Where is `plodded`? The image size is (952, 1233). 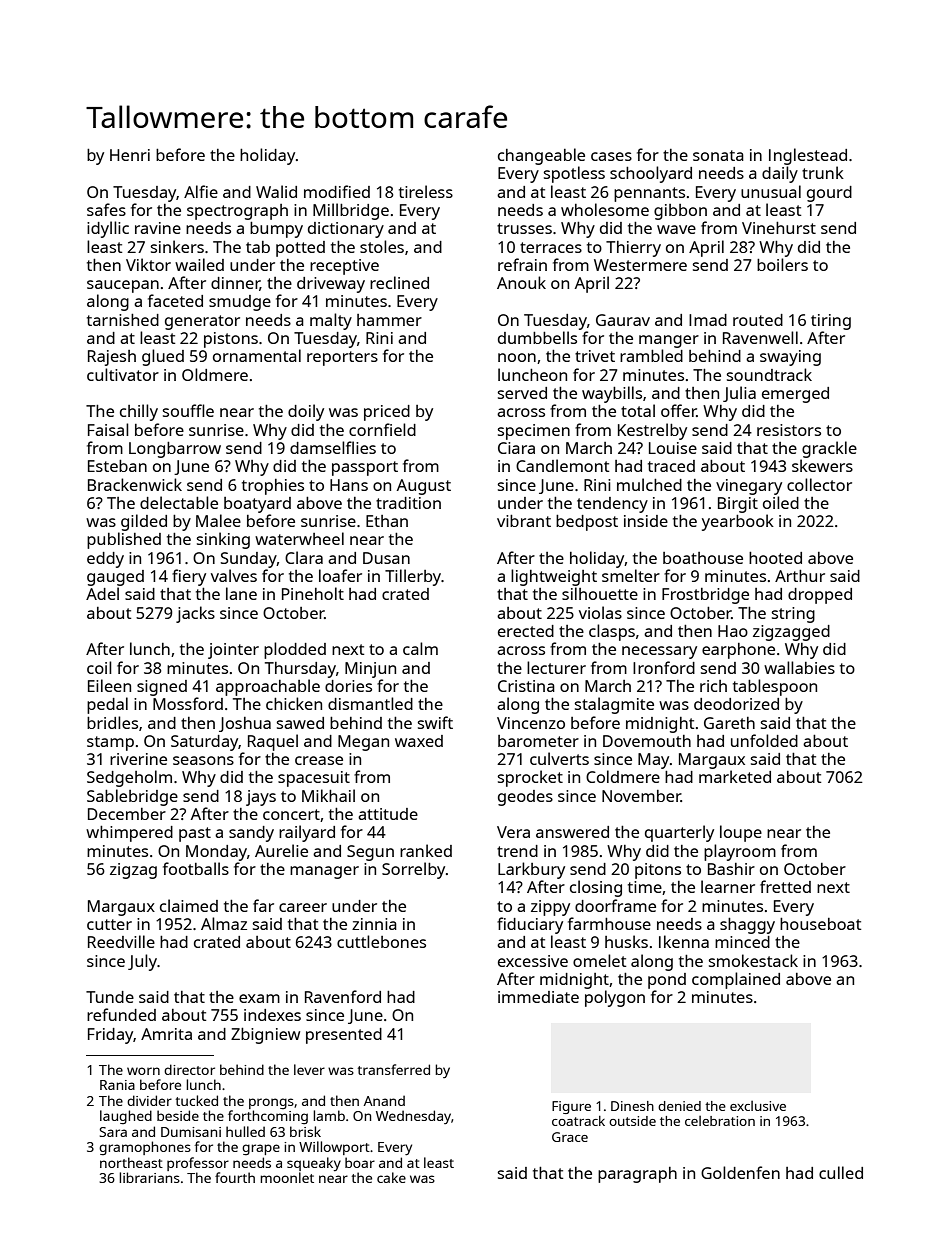
plodded is located at coordinates (295, 650).
